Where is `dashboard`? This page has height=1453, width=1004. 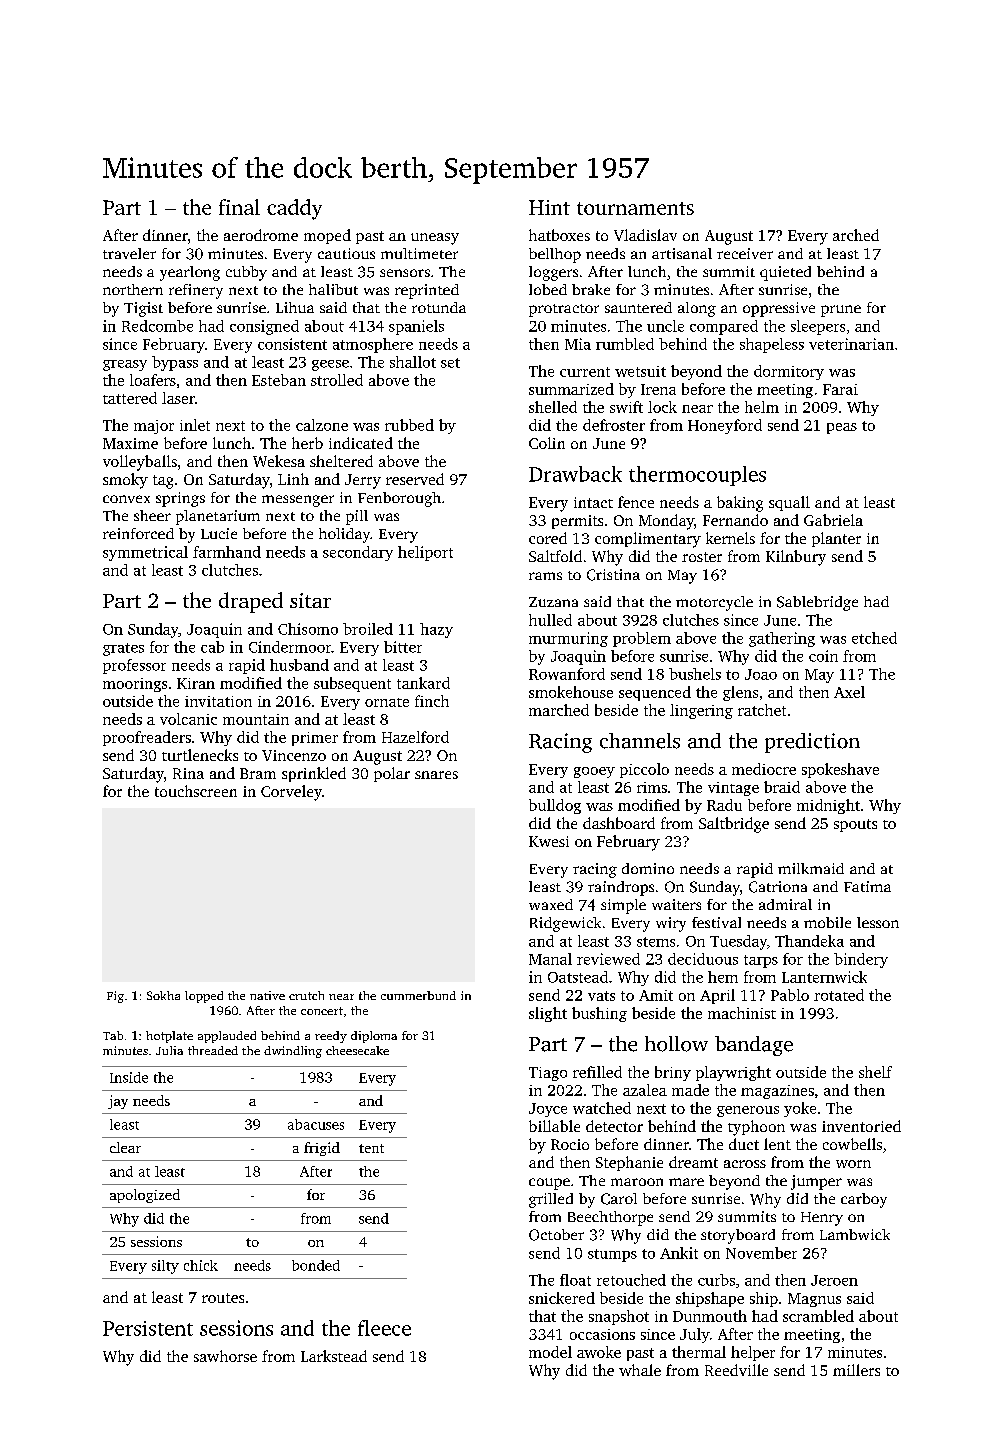 dashboard is located at coordinates (619, 823).
